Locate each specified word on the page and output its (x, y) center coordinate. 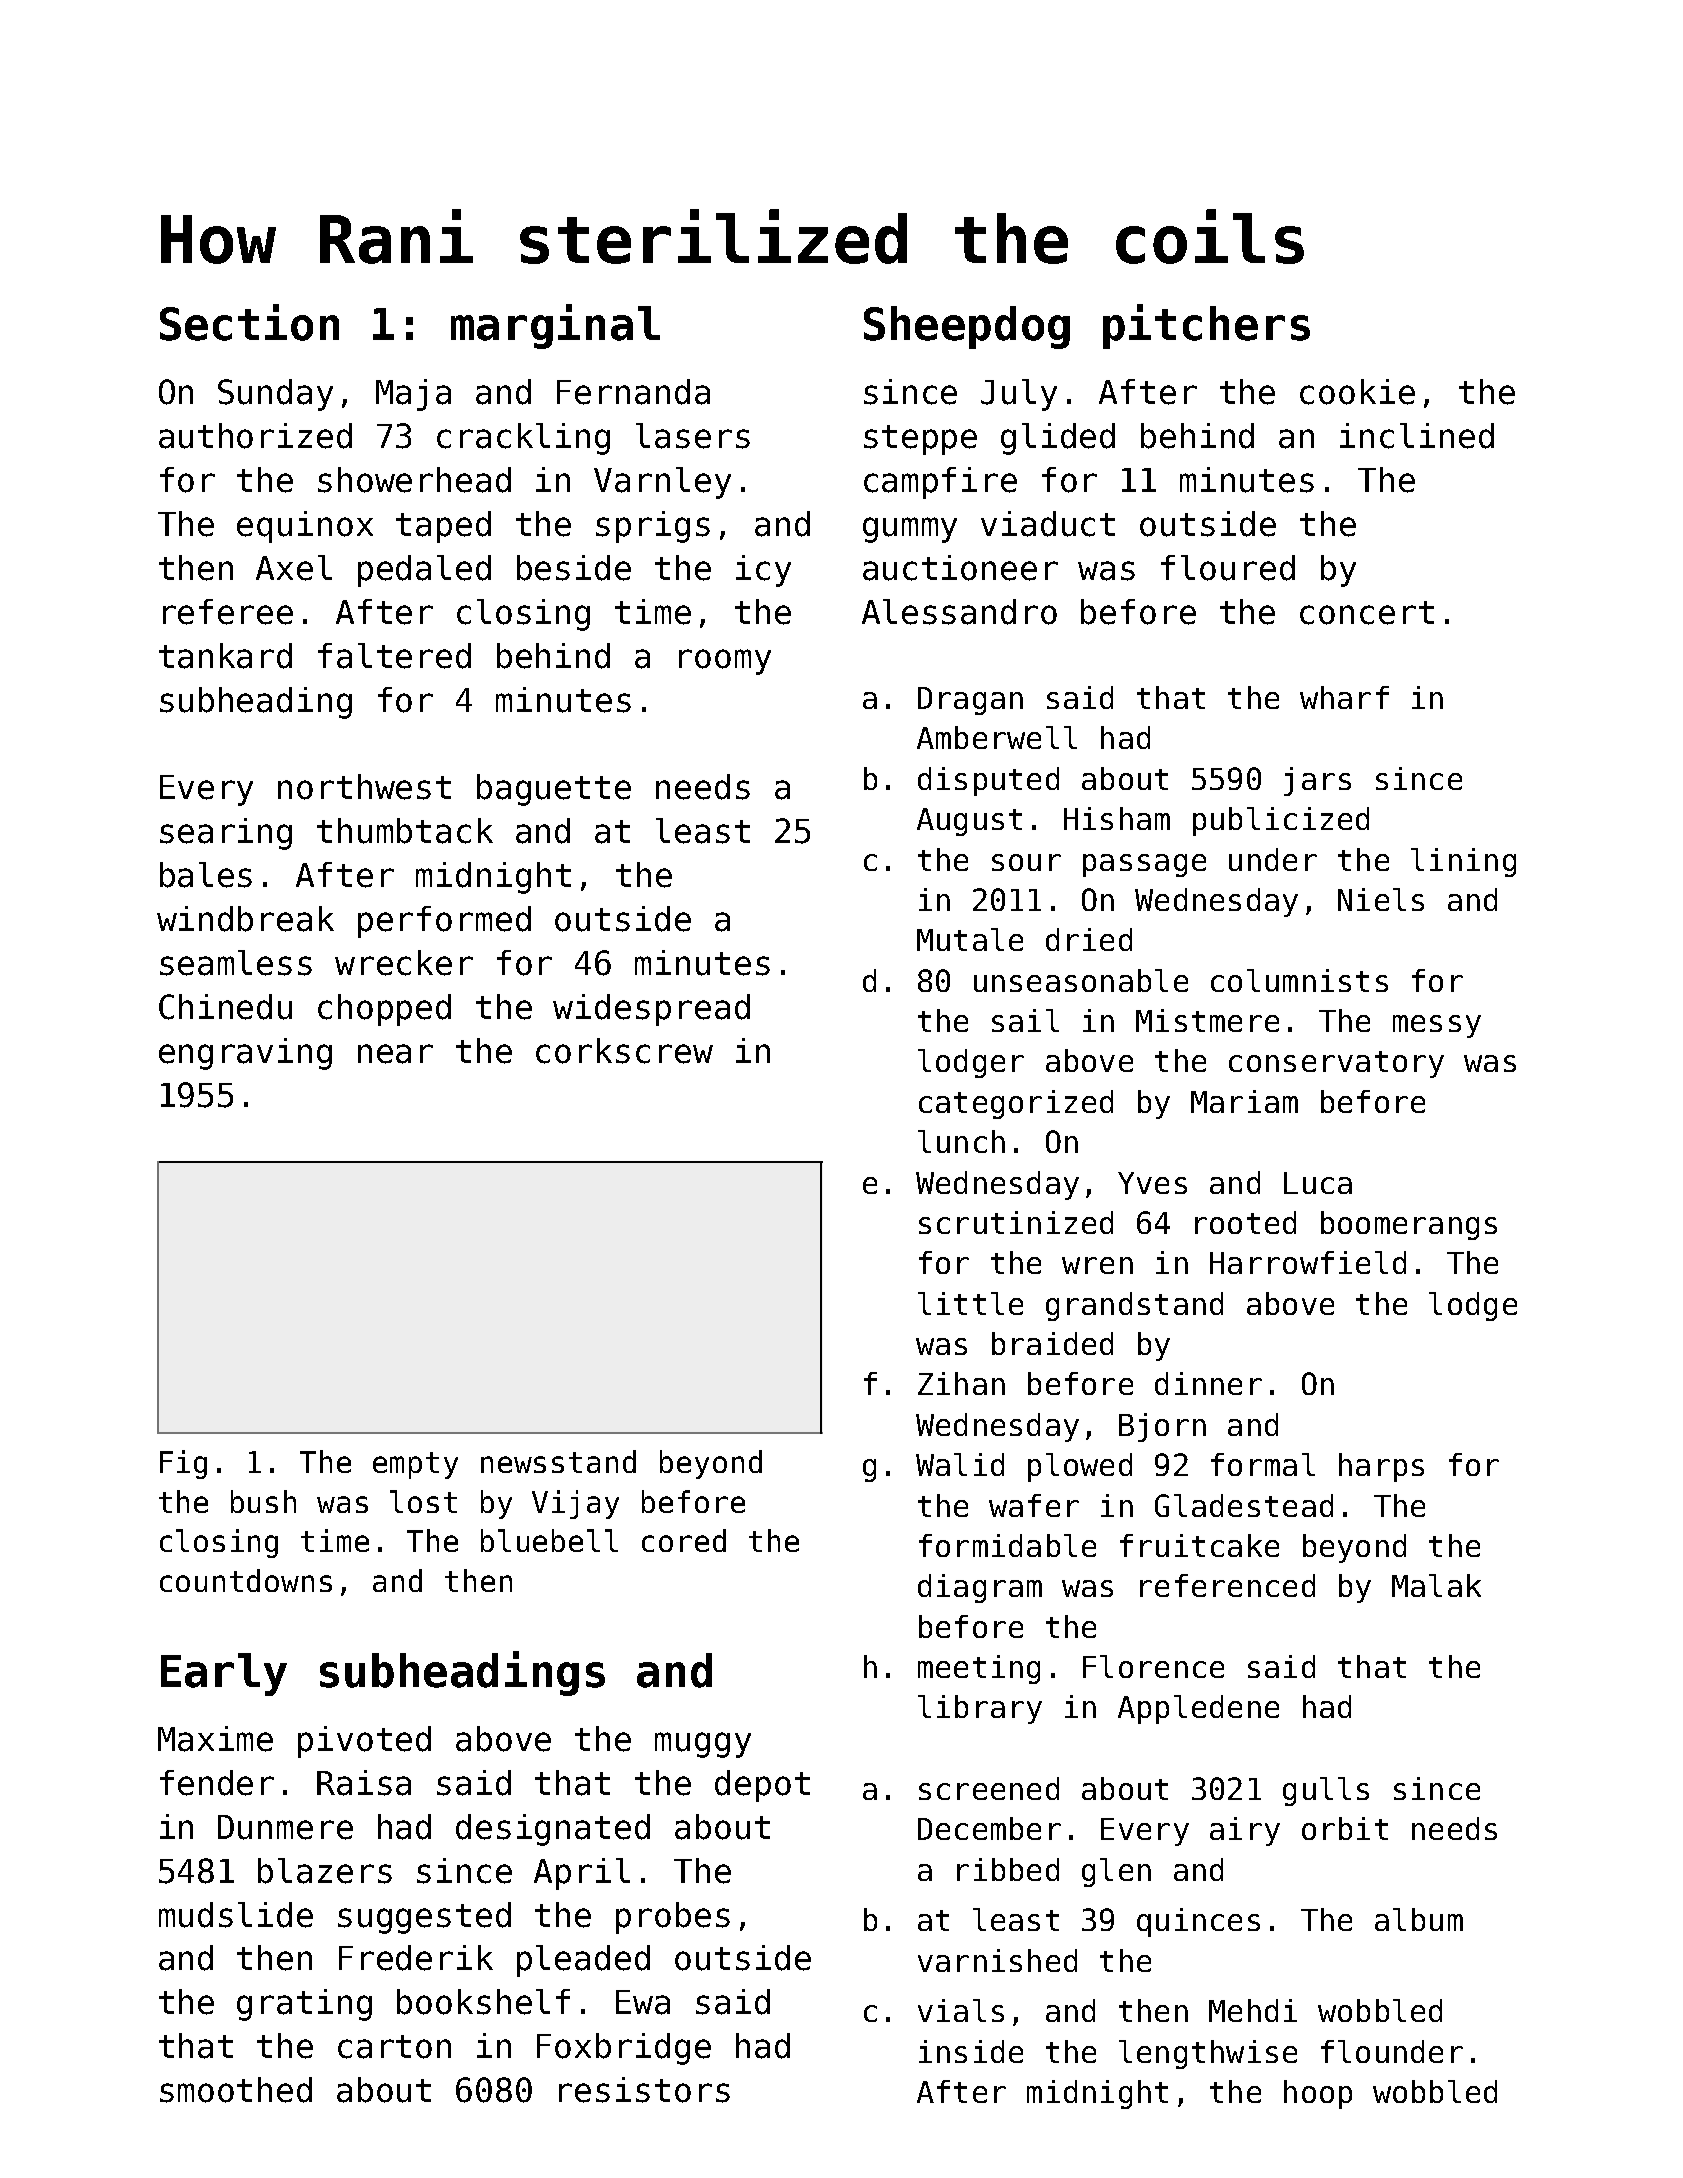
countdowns (246, 1580)
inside (971, 2051)
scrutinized (1016, 1222)
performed (444, 922)
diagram (980, 1588)
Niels (1381, 899)
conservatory (1336, 1064)
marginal (555, 326)
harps (1381, 1467)
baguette (554, 790)
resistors (644, 2090)
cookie (1357, 392)
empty (415, 1465)
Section (249, 322)
